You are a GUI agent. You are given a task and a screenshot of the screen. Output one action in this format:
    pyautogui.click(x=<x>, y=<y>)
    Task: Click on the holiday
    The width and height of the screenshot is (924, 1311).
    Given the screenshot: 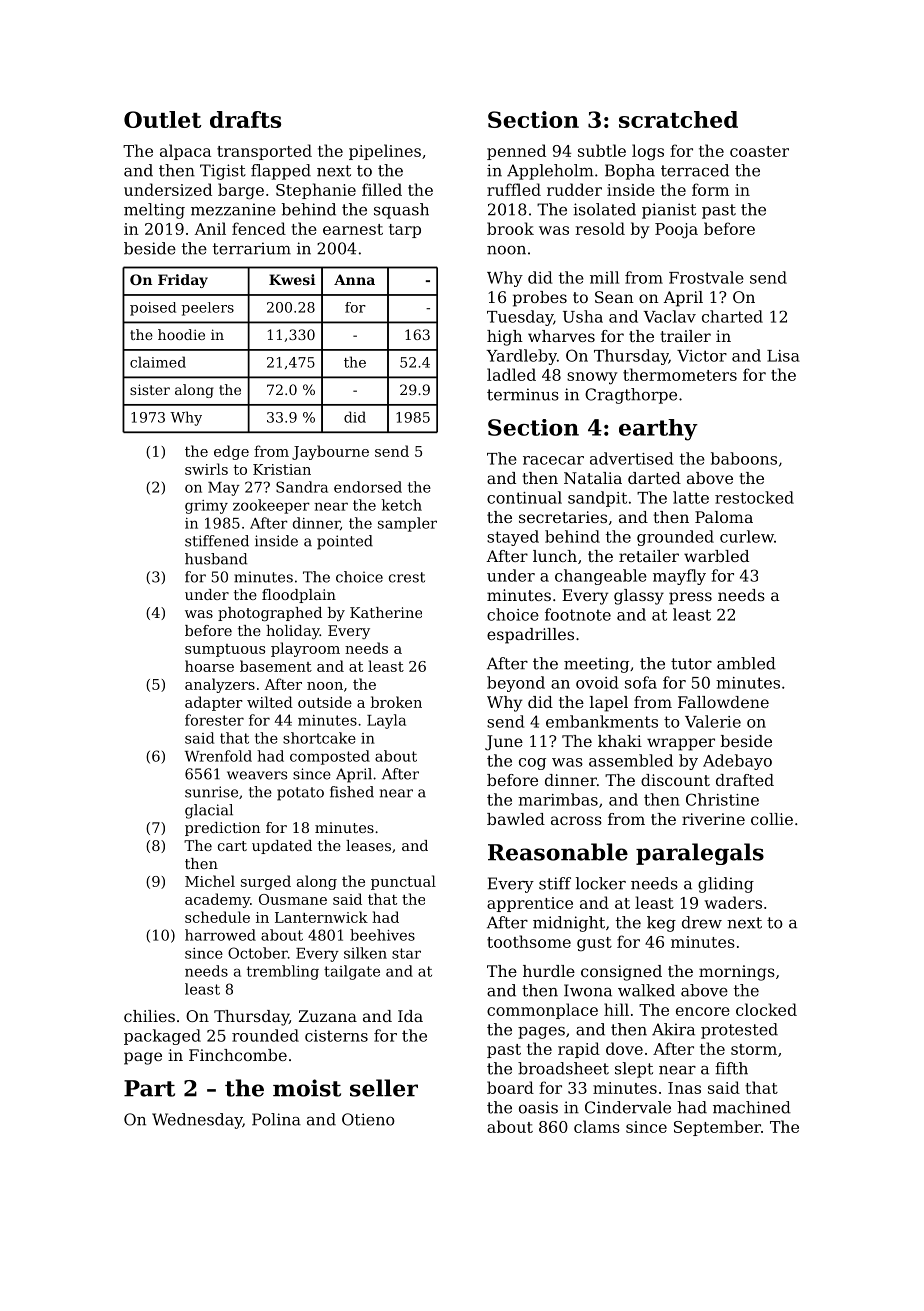 What is the action you would take?
    pyautogui.click(x=293, y=632)
